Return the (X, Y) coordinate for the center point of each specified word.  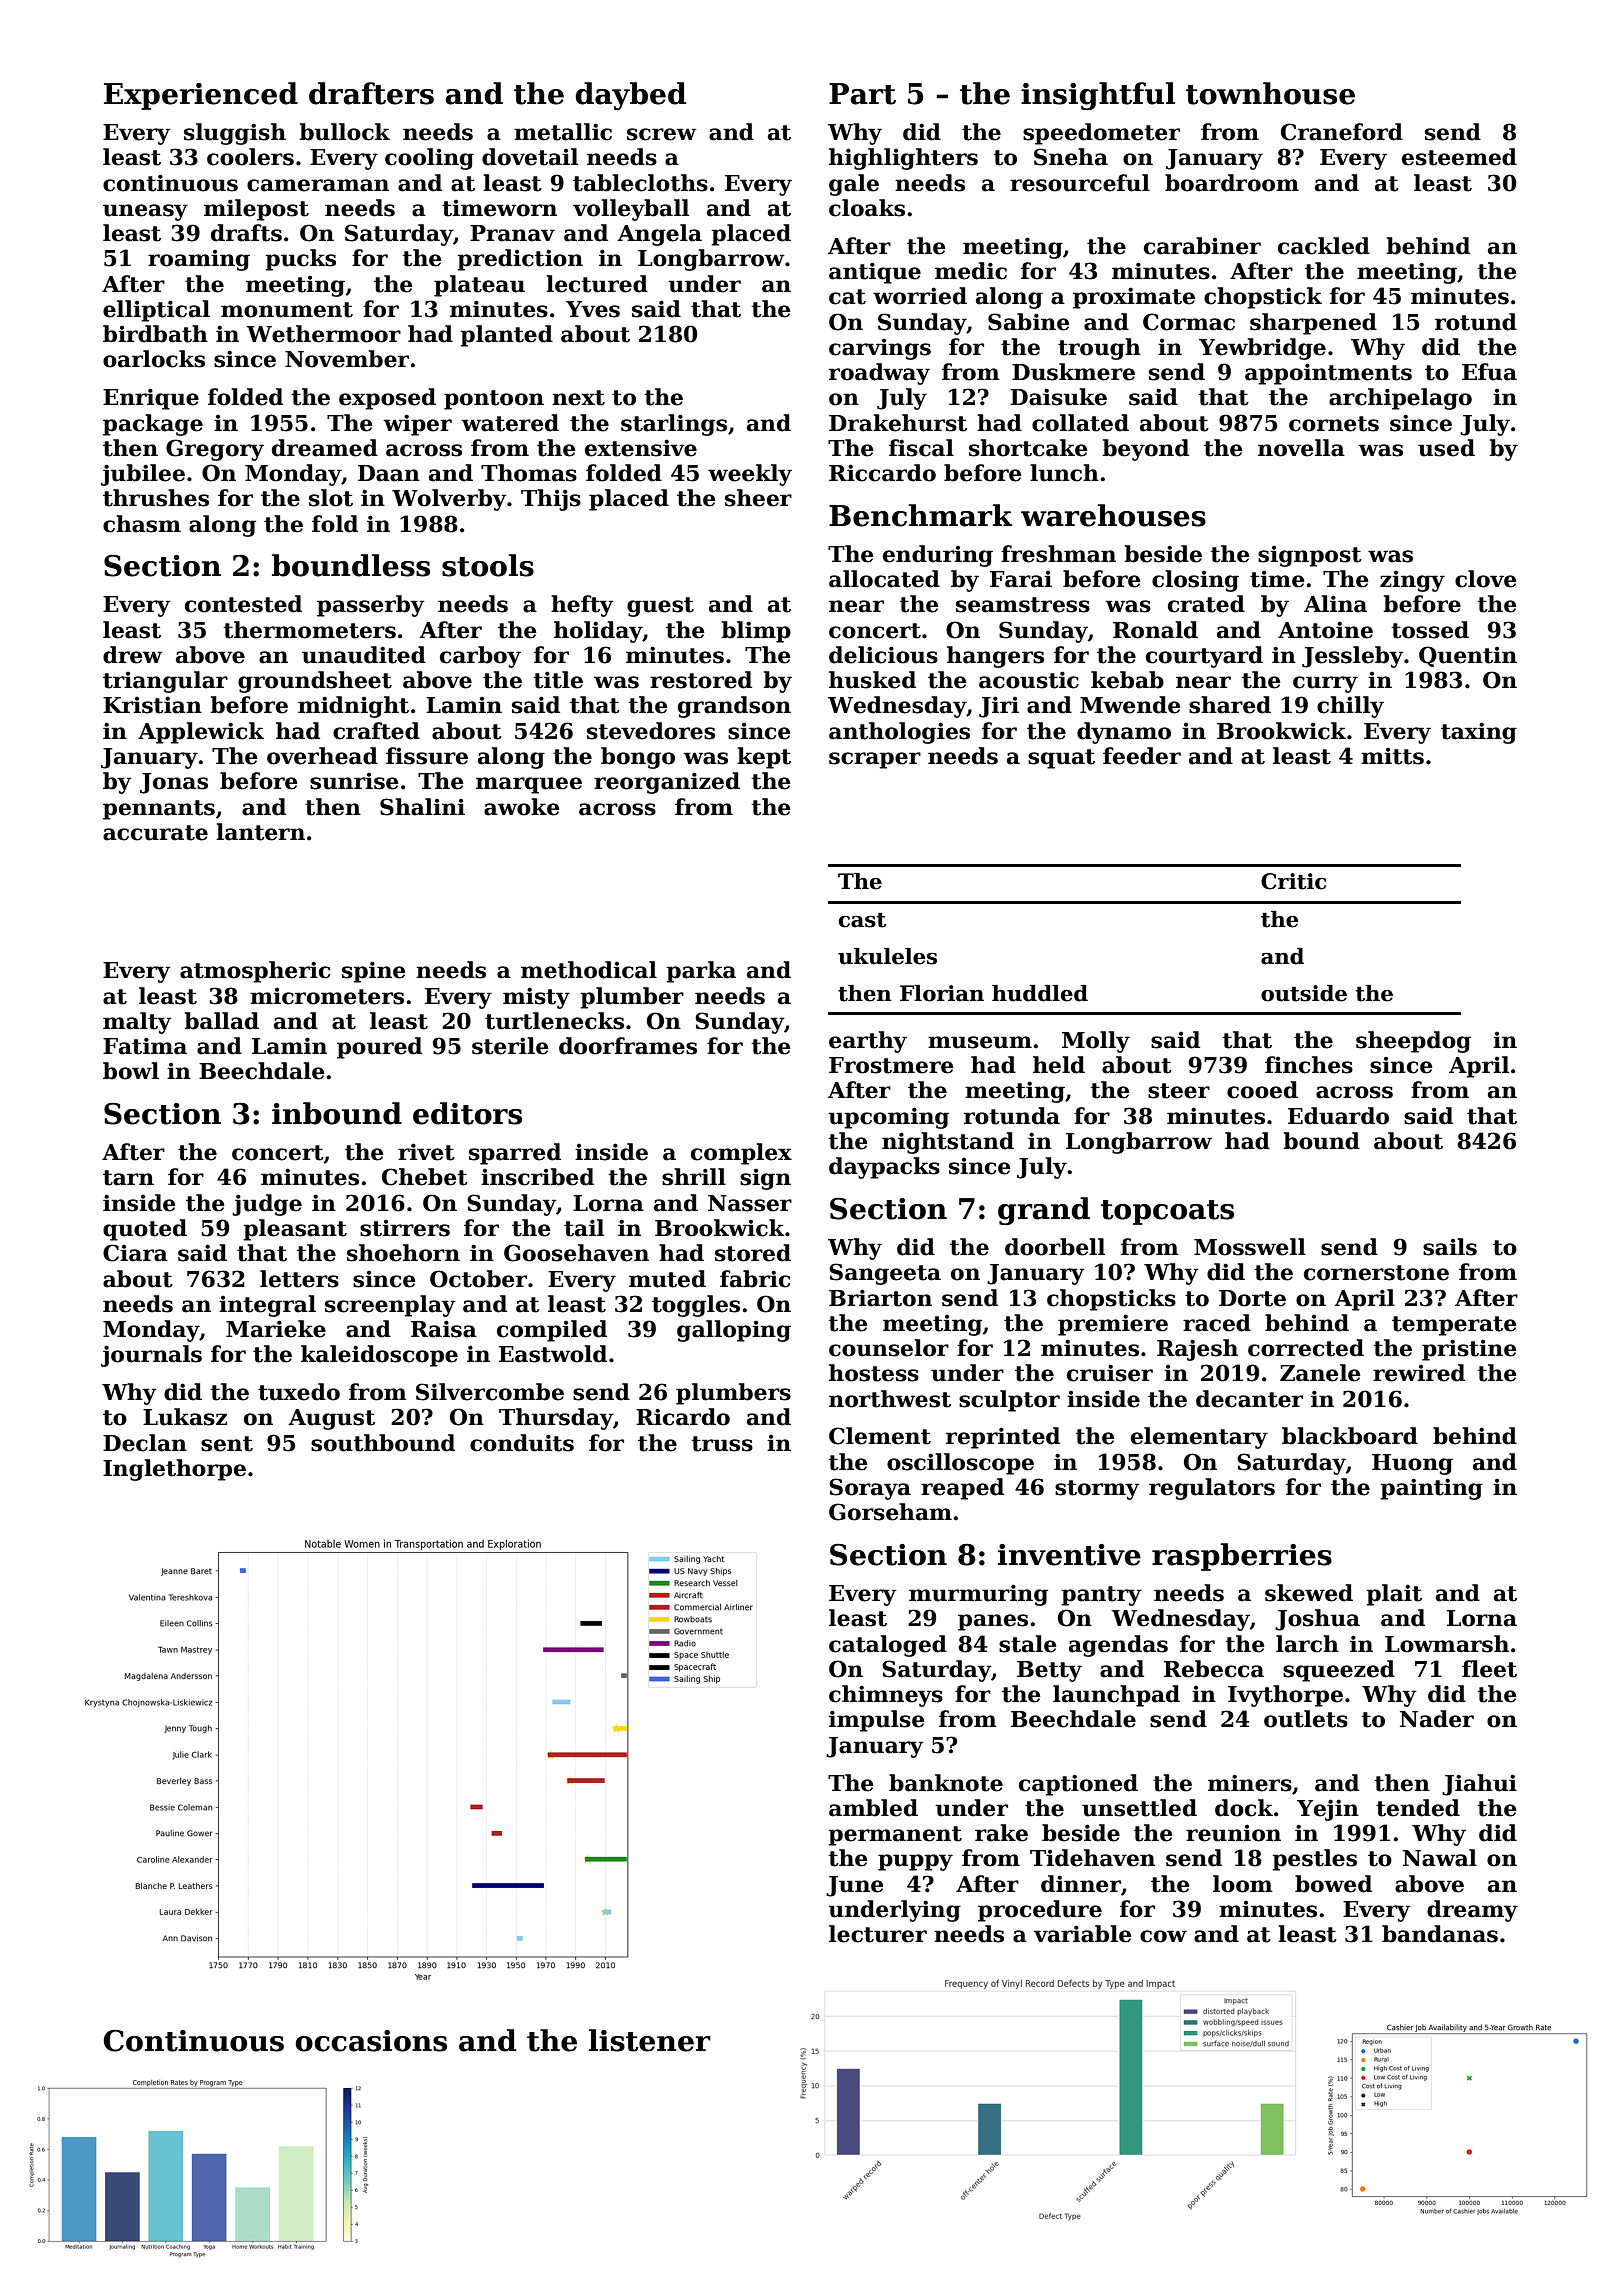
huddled (1040, 993)
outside (1304, 993)
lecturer (878, 1934)
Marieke (276, 1329)
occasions (371, 2041)
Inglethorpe (174, 1470)
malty (137, 1023)
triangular (165, 682)
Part (862, 94)
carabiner (1202, 246)
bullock (344, 132)
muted (667, 1279)
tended (1418, 1808)
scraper (875, 760)
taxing (1479, 733)
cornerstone (1376, 1273)
